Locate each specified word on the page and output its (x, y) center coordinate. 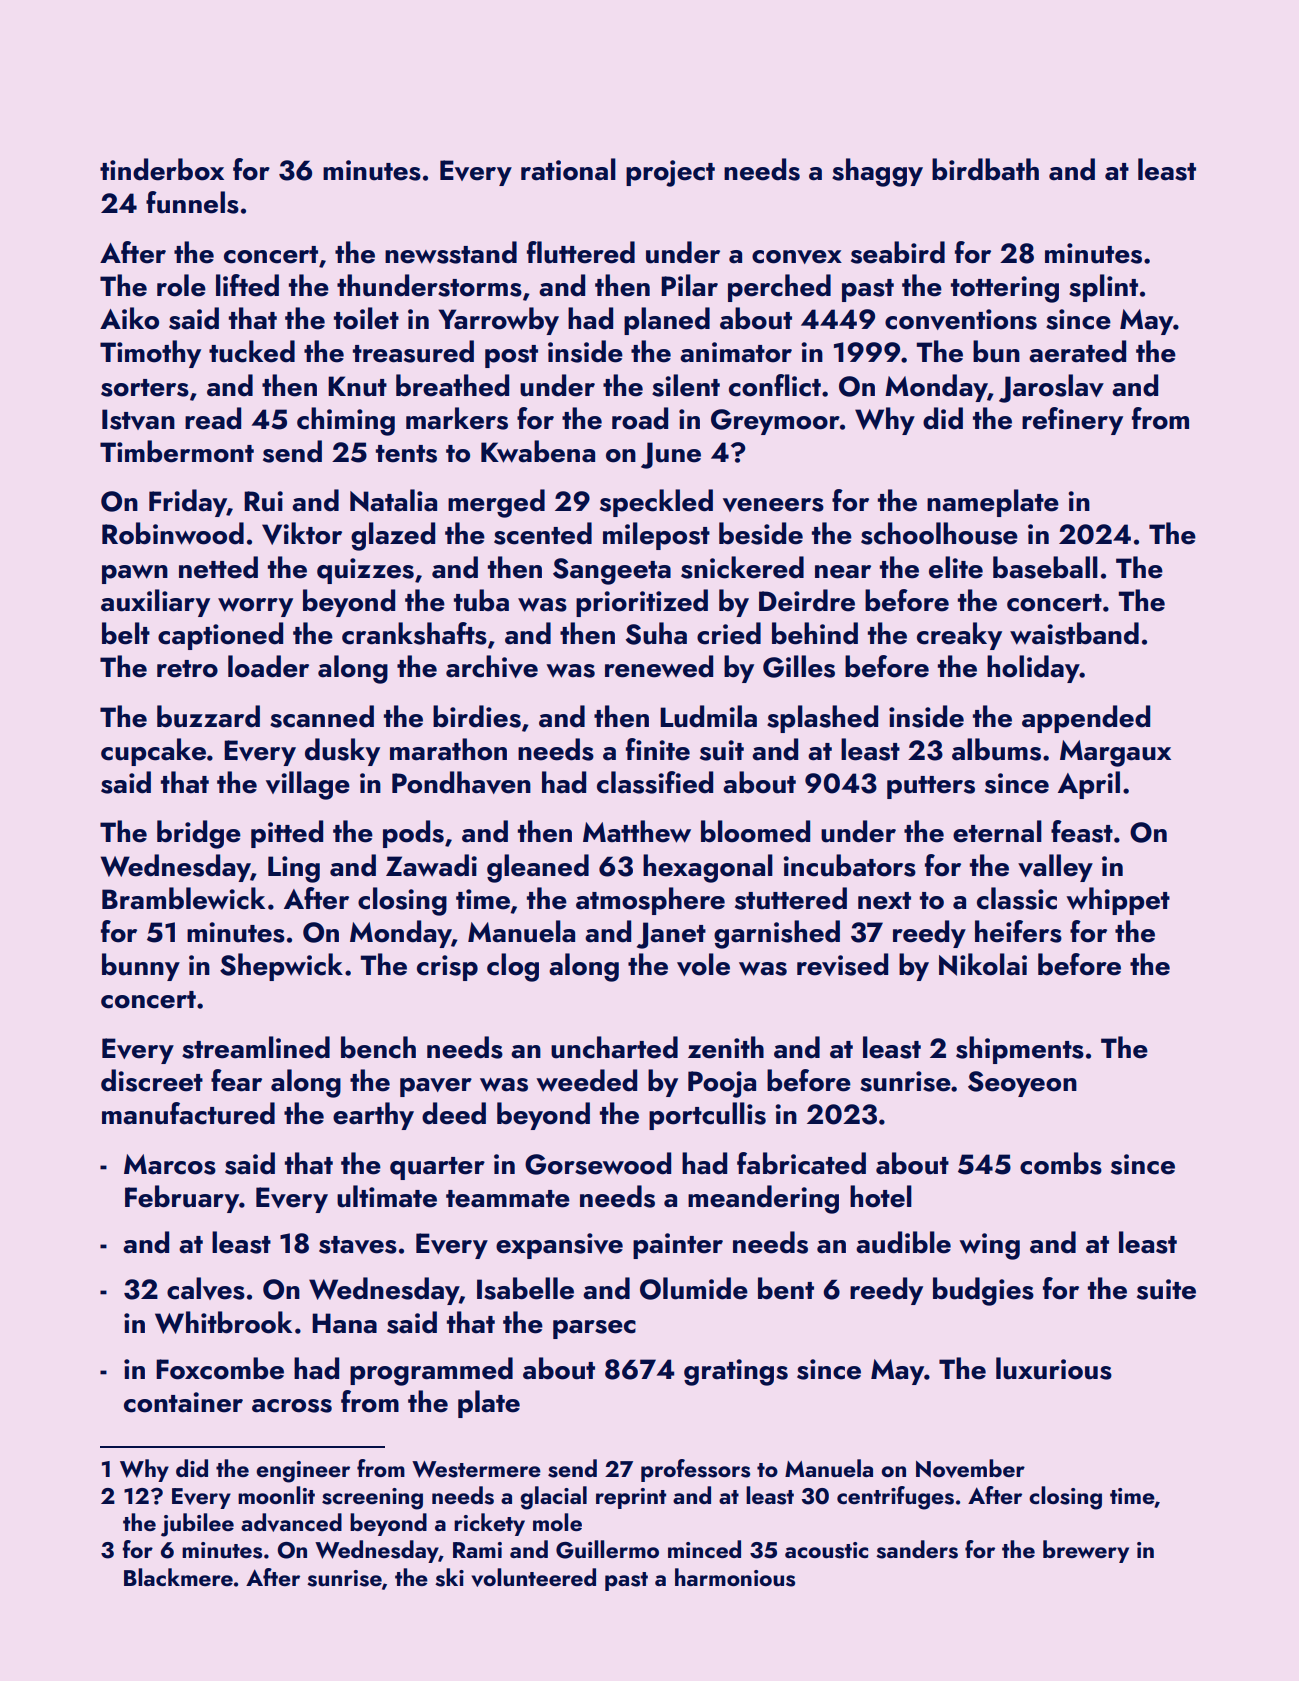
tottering (1005, 289)
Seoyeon (1022, 1084)
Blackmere (178, 1577)
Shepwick (281, 967)
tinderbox (162, 169)
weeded (587, 1080)
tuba (481, 600)
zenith (726, 1047)
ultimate (387, 1196)
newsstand (451, 252)
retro (187, 669)
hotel (881, 1196)
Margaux (1115, 753)
